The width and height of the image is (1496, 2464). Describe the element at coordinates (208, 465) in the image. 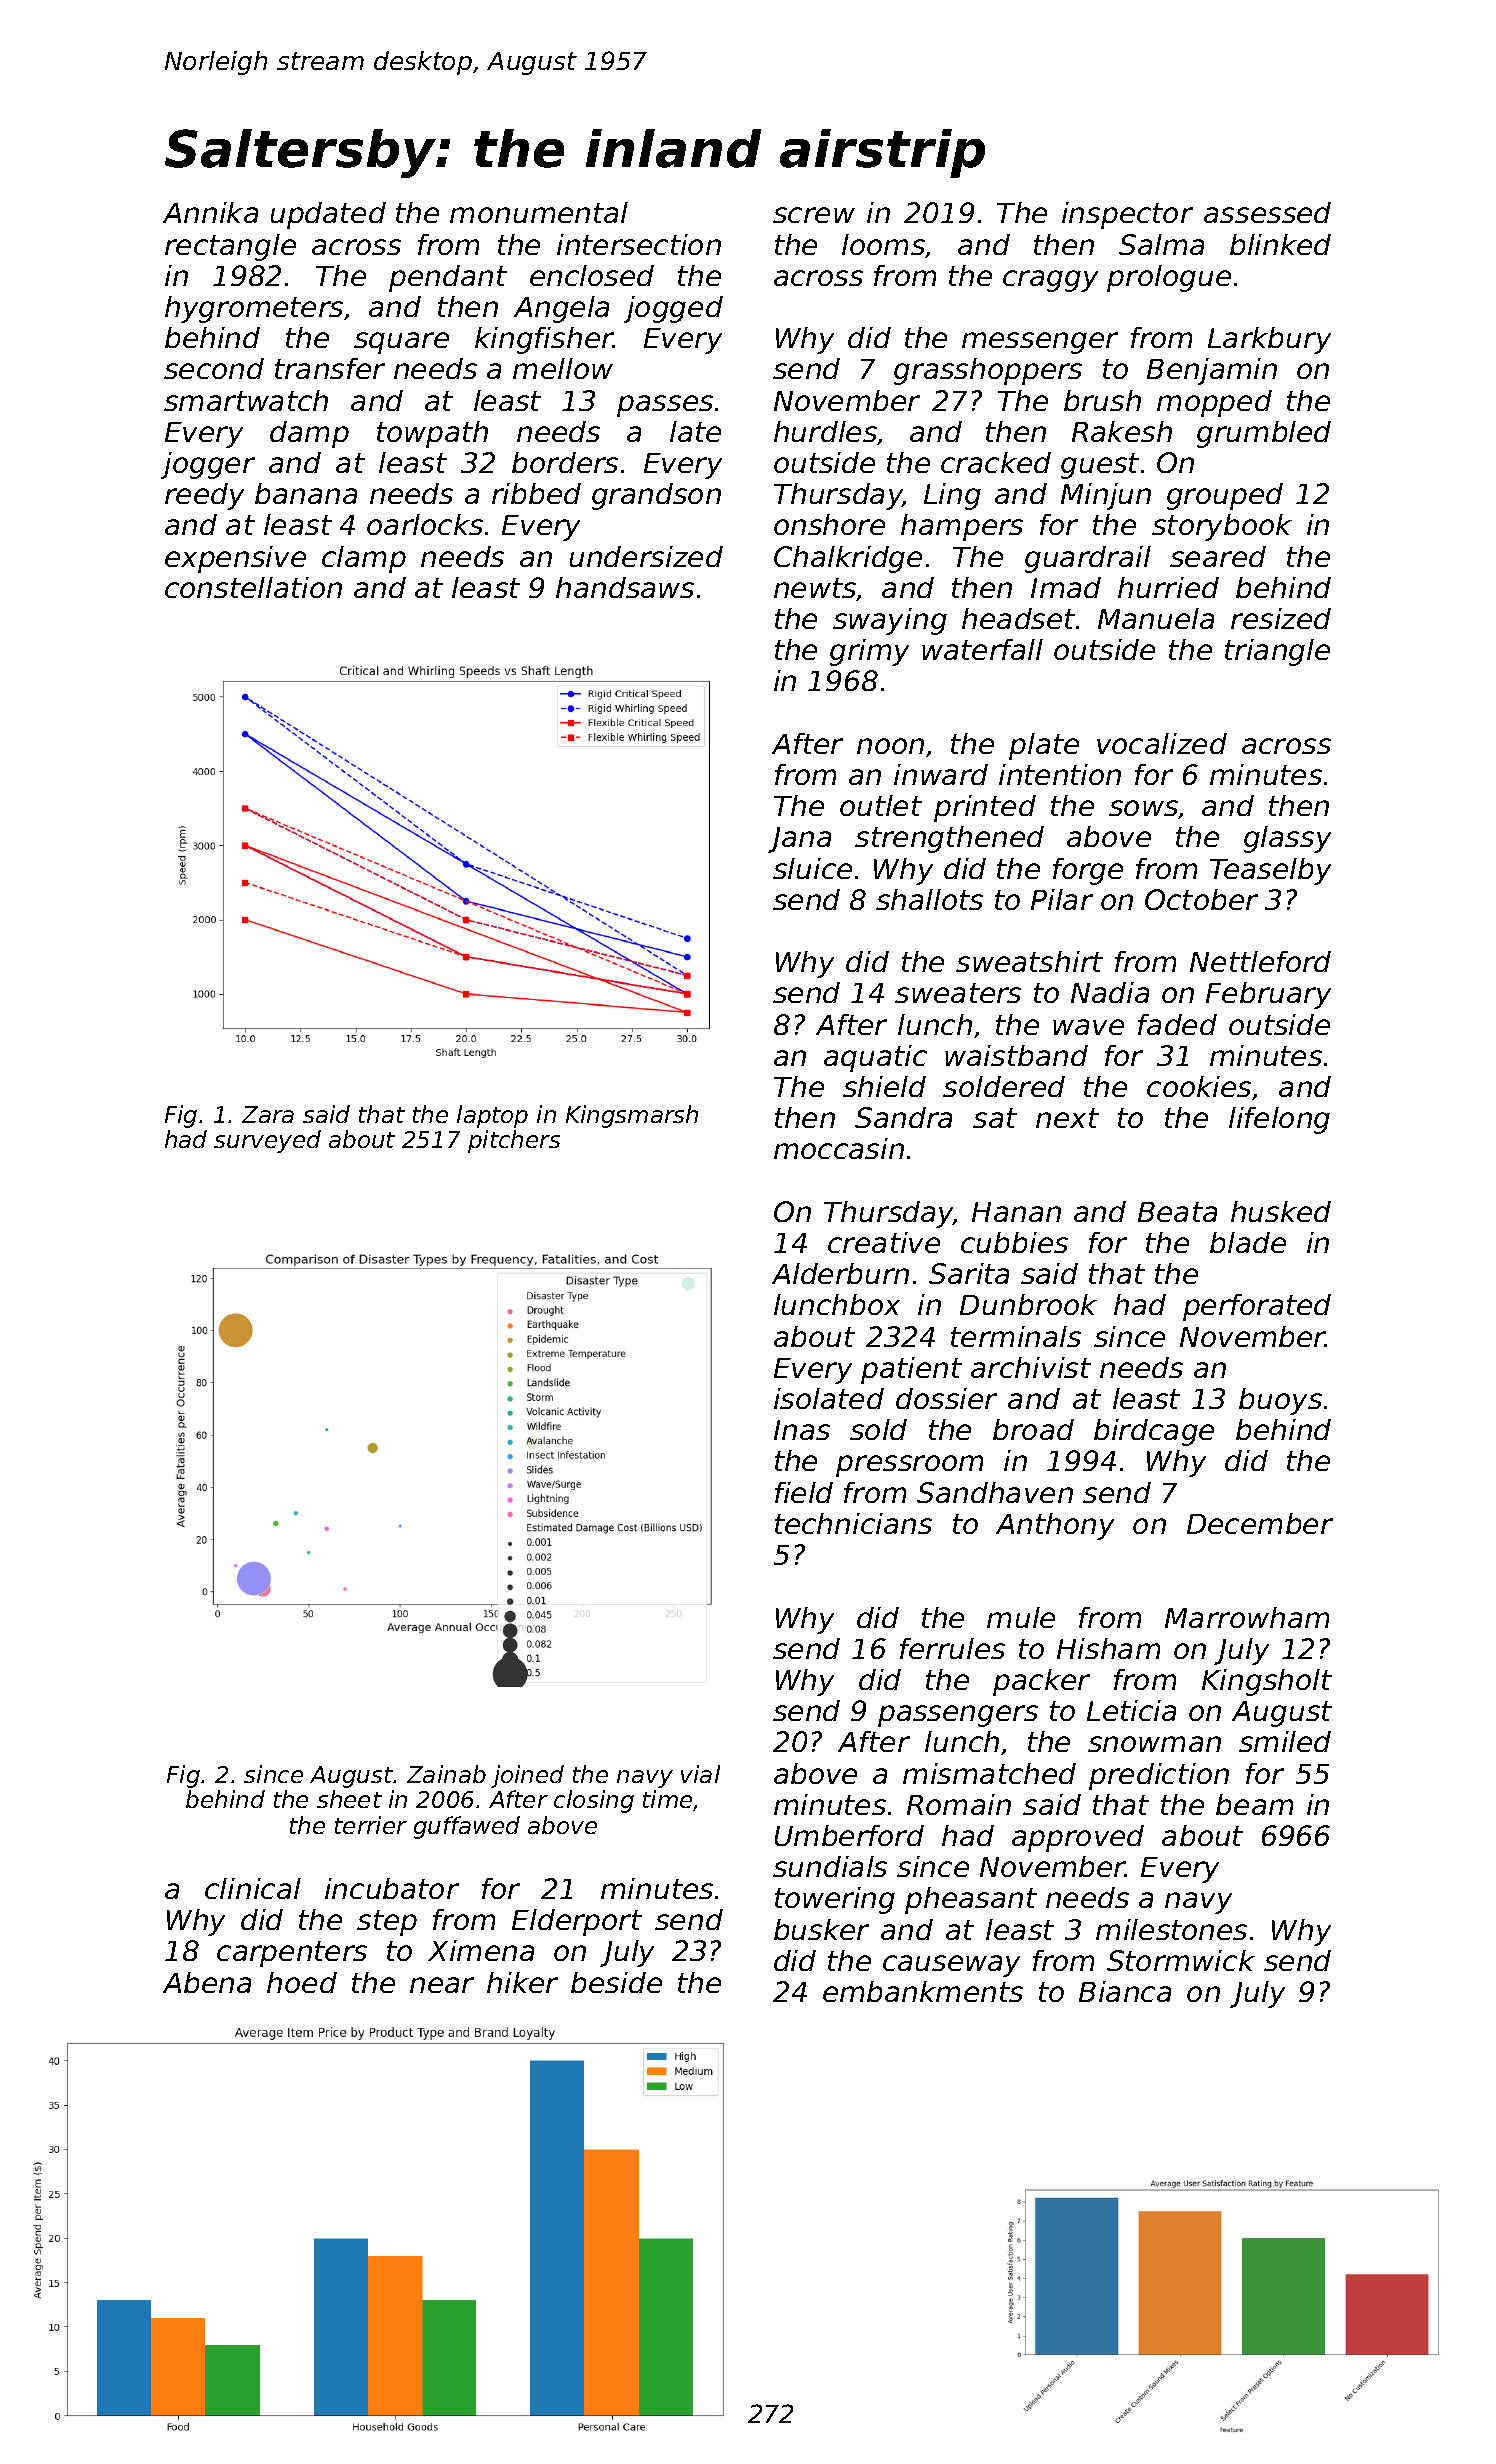

I see `jogger` at that location.
